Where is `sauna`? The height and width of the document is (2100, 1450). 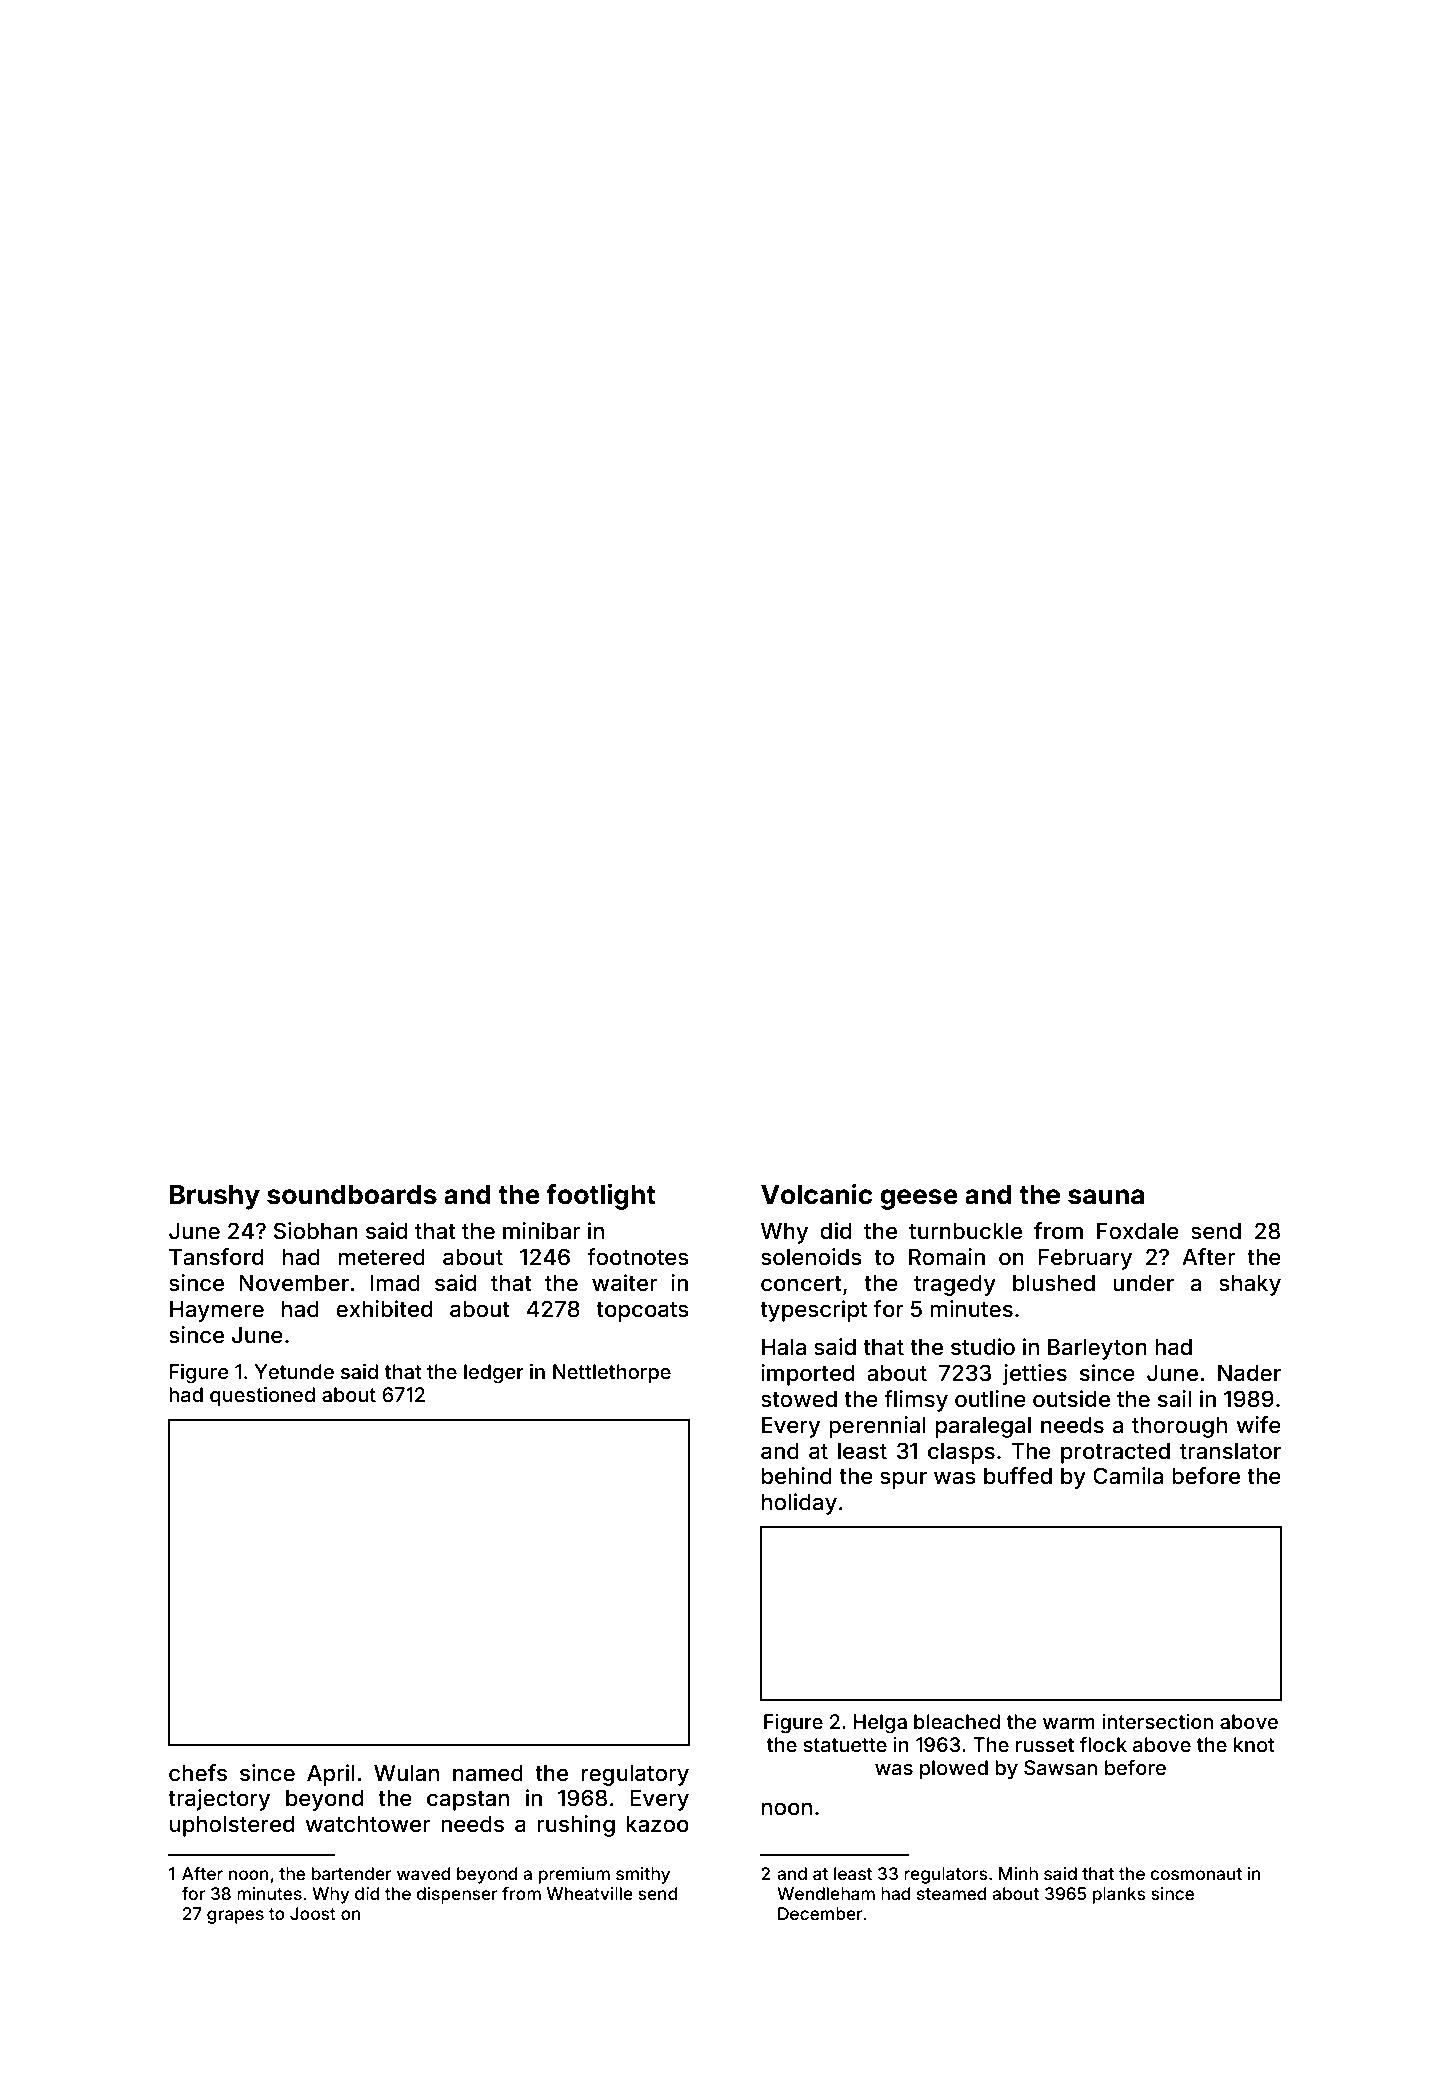 sauna is located at coordinates (1106, 1197).
